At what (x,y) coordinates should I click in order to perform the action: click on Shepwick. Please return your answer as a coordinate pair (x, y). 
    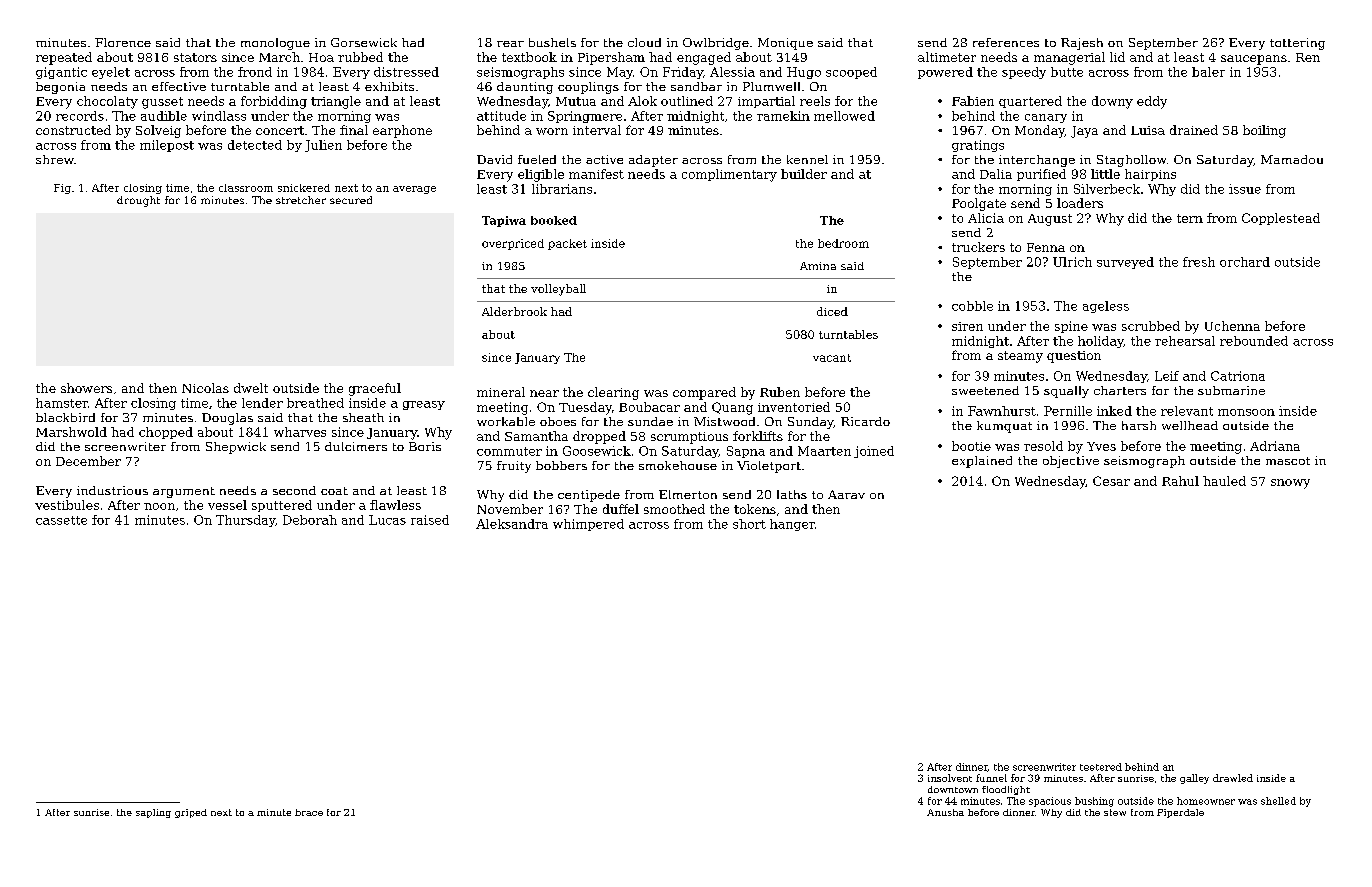
    Looking at the image, I should click on (236, 448).
